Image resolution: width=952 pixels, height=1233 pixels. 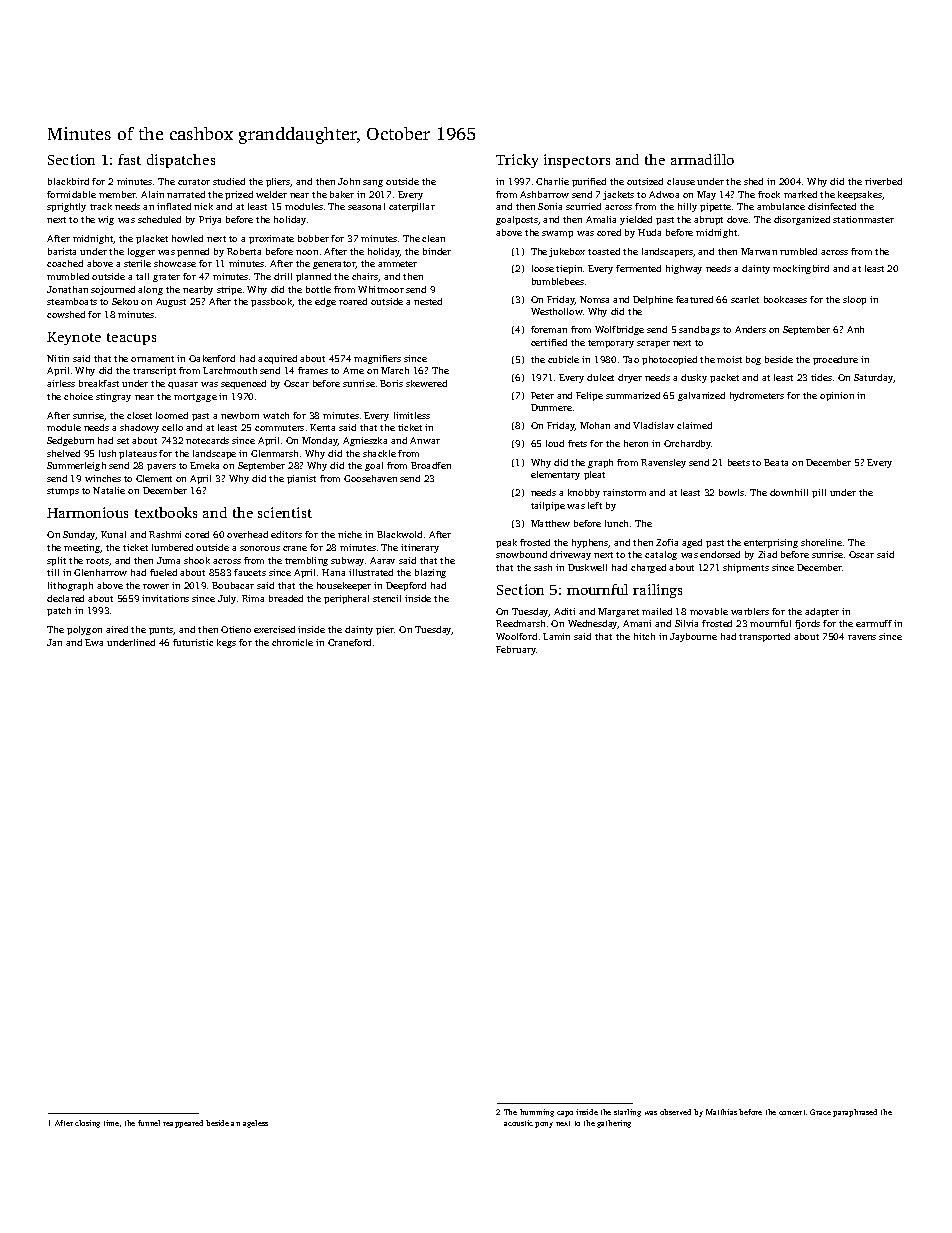 I want to click on cello, so click(x=172, y=427).
